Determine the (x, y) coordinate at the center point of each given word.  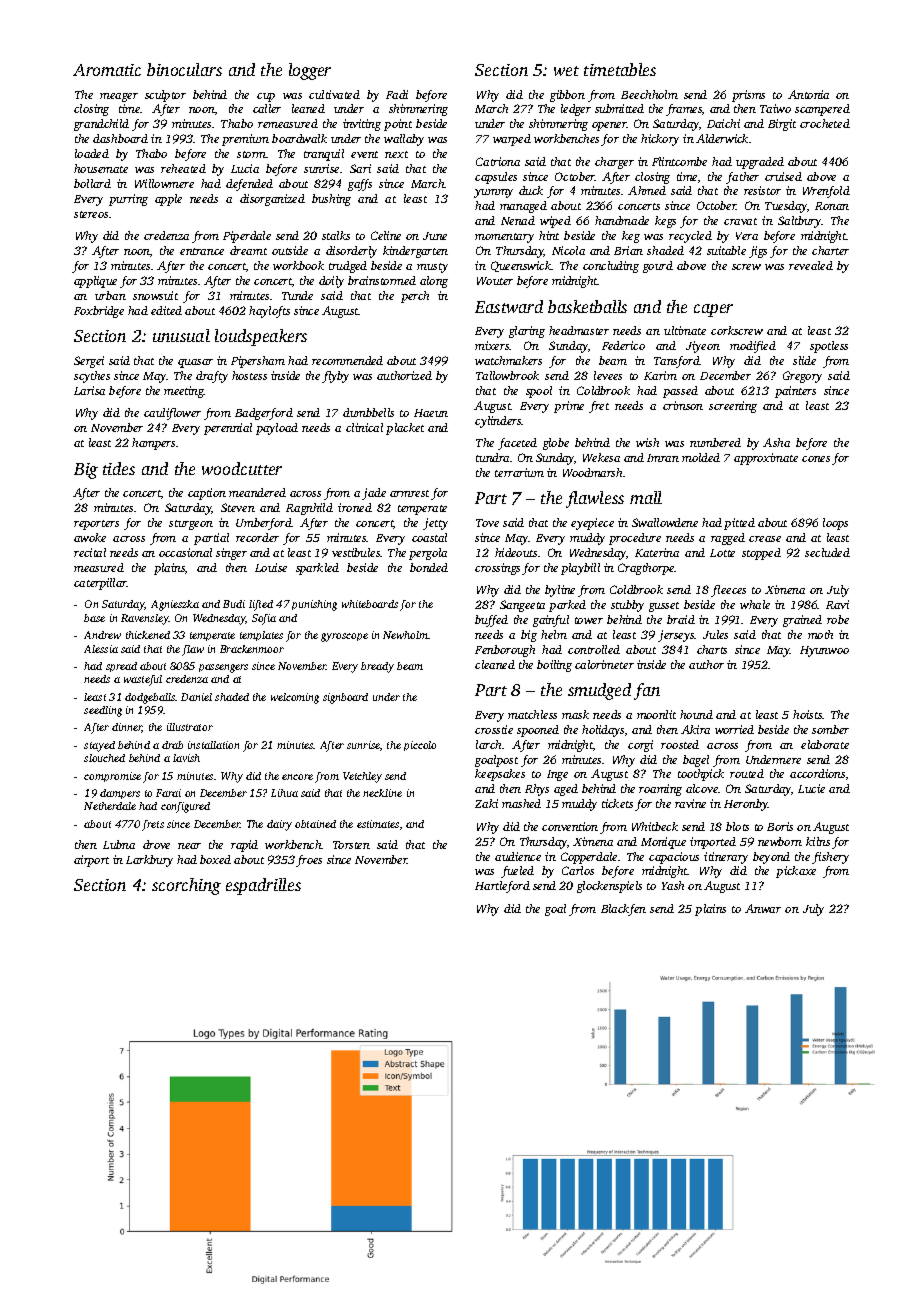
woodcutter (242, 468)
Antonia (808, 94)
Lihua (284, 793)
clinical (364, 427)
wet (566, 71)
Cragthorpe (646, 569)
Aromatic (107, 70)
